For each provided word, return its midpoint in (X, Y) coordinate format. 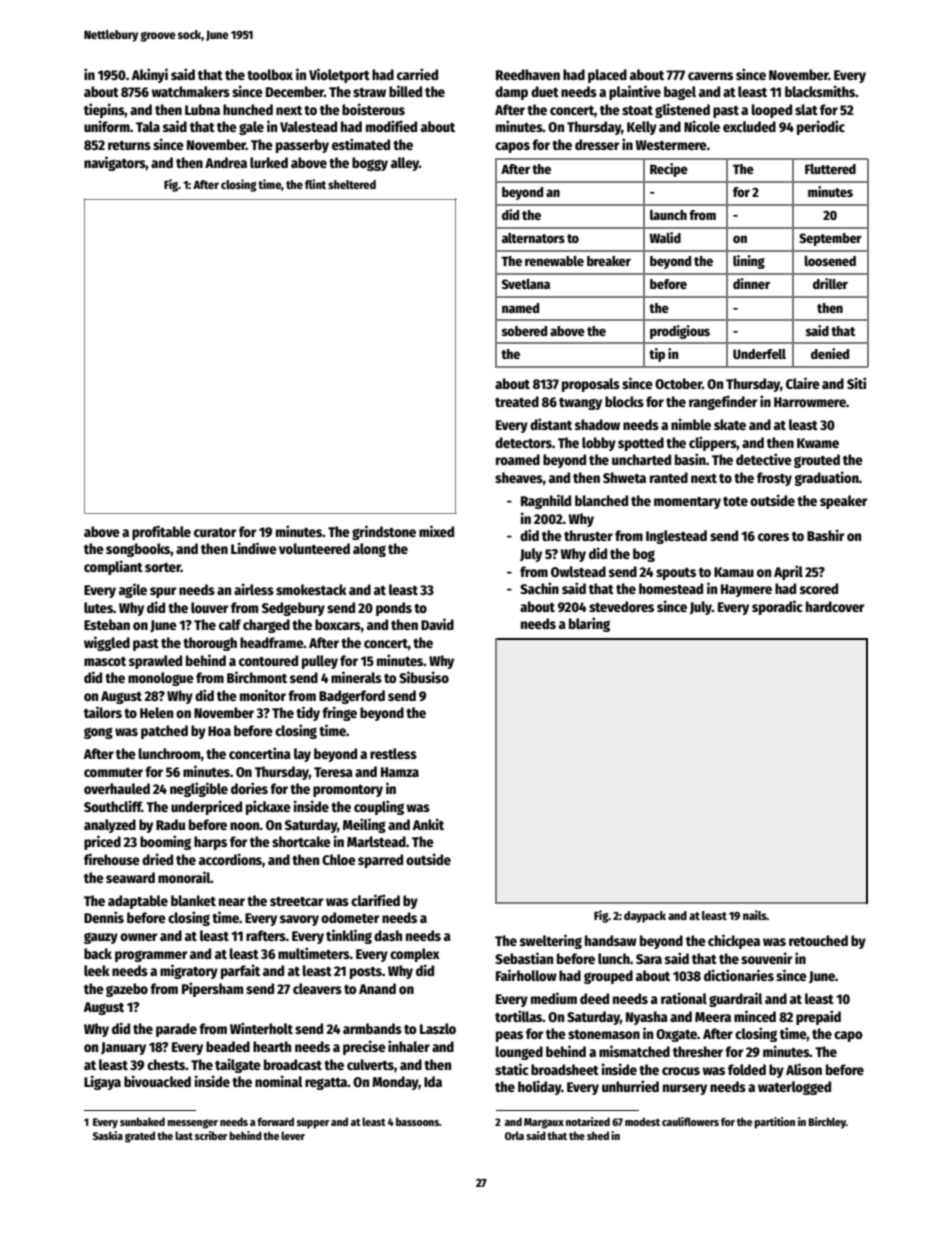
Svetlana (526, 284)
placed (607, 76)
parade (176, 1030)
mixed (436, 531)
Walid (665, 237)
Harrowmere (810, 402)
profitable (161, 532)
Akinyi (150, 75)
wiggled (107, 643)
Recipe (669, 170)
